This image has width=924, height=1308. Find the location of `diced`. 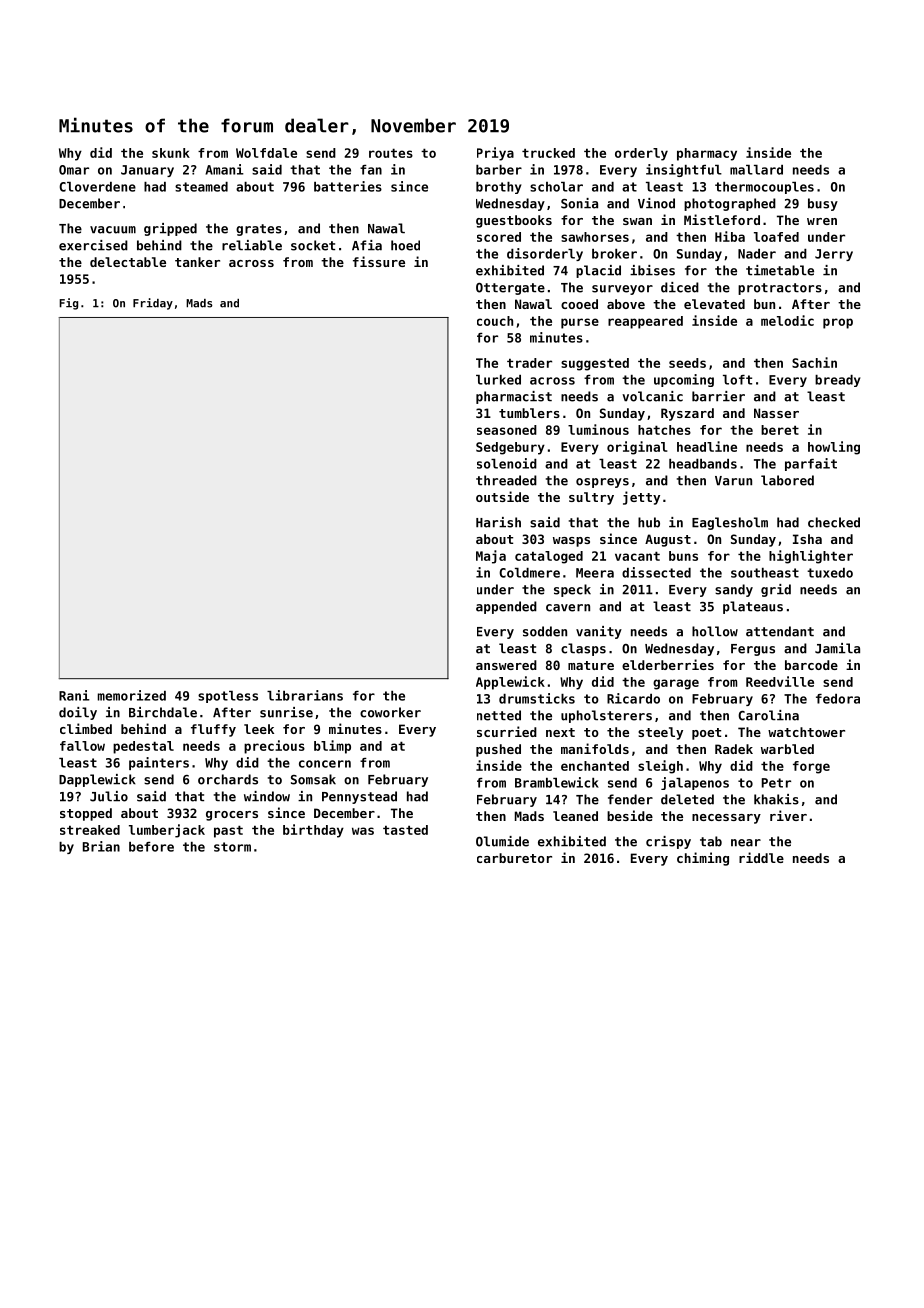

diced is located at coordinates (680, 287).
